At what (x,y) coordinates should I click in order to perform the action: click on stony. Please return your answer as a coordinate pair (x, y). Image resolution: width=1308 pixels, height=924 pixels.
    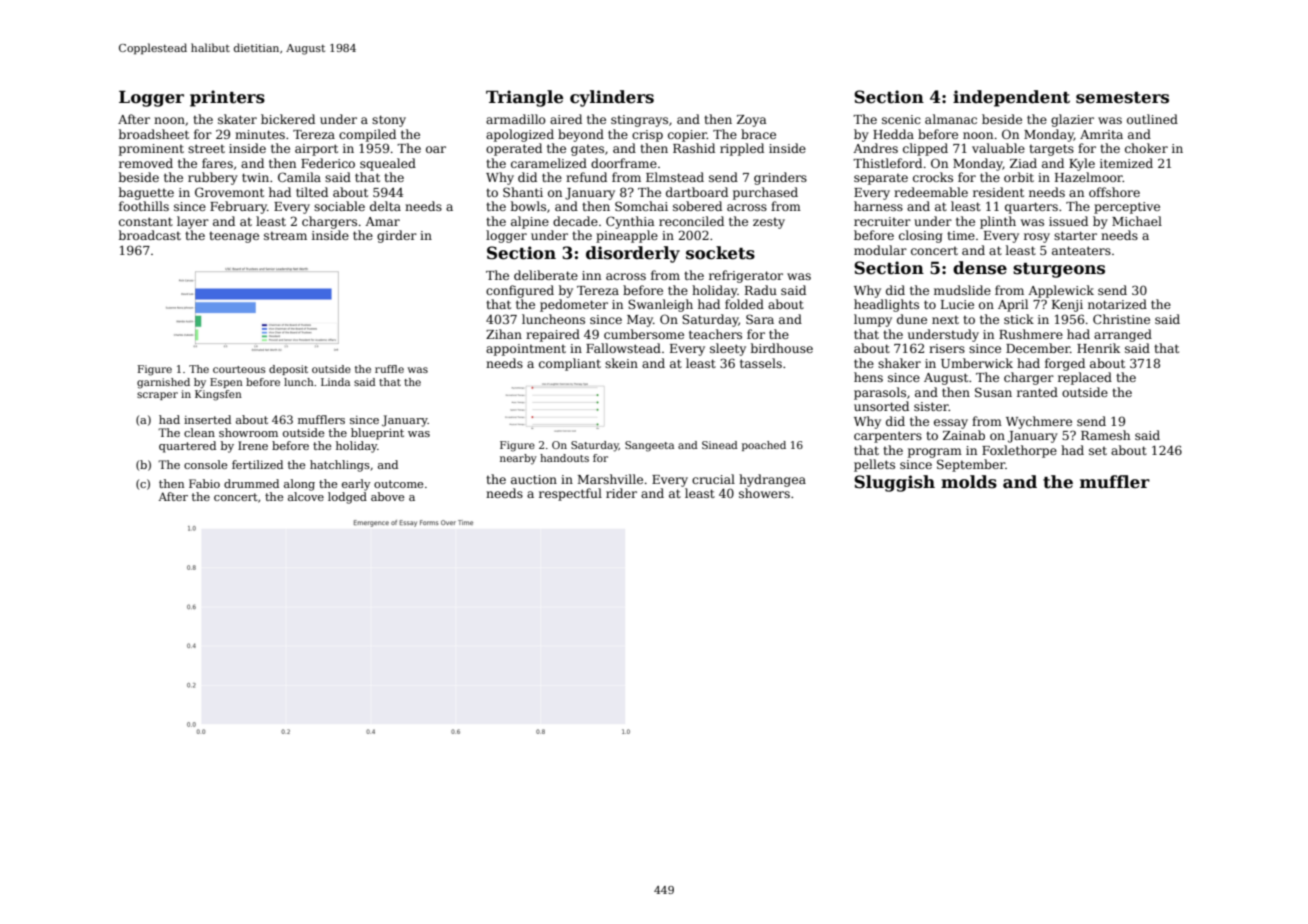
    Looking at the image, I should click on (389, 121).
